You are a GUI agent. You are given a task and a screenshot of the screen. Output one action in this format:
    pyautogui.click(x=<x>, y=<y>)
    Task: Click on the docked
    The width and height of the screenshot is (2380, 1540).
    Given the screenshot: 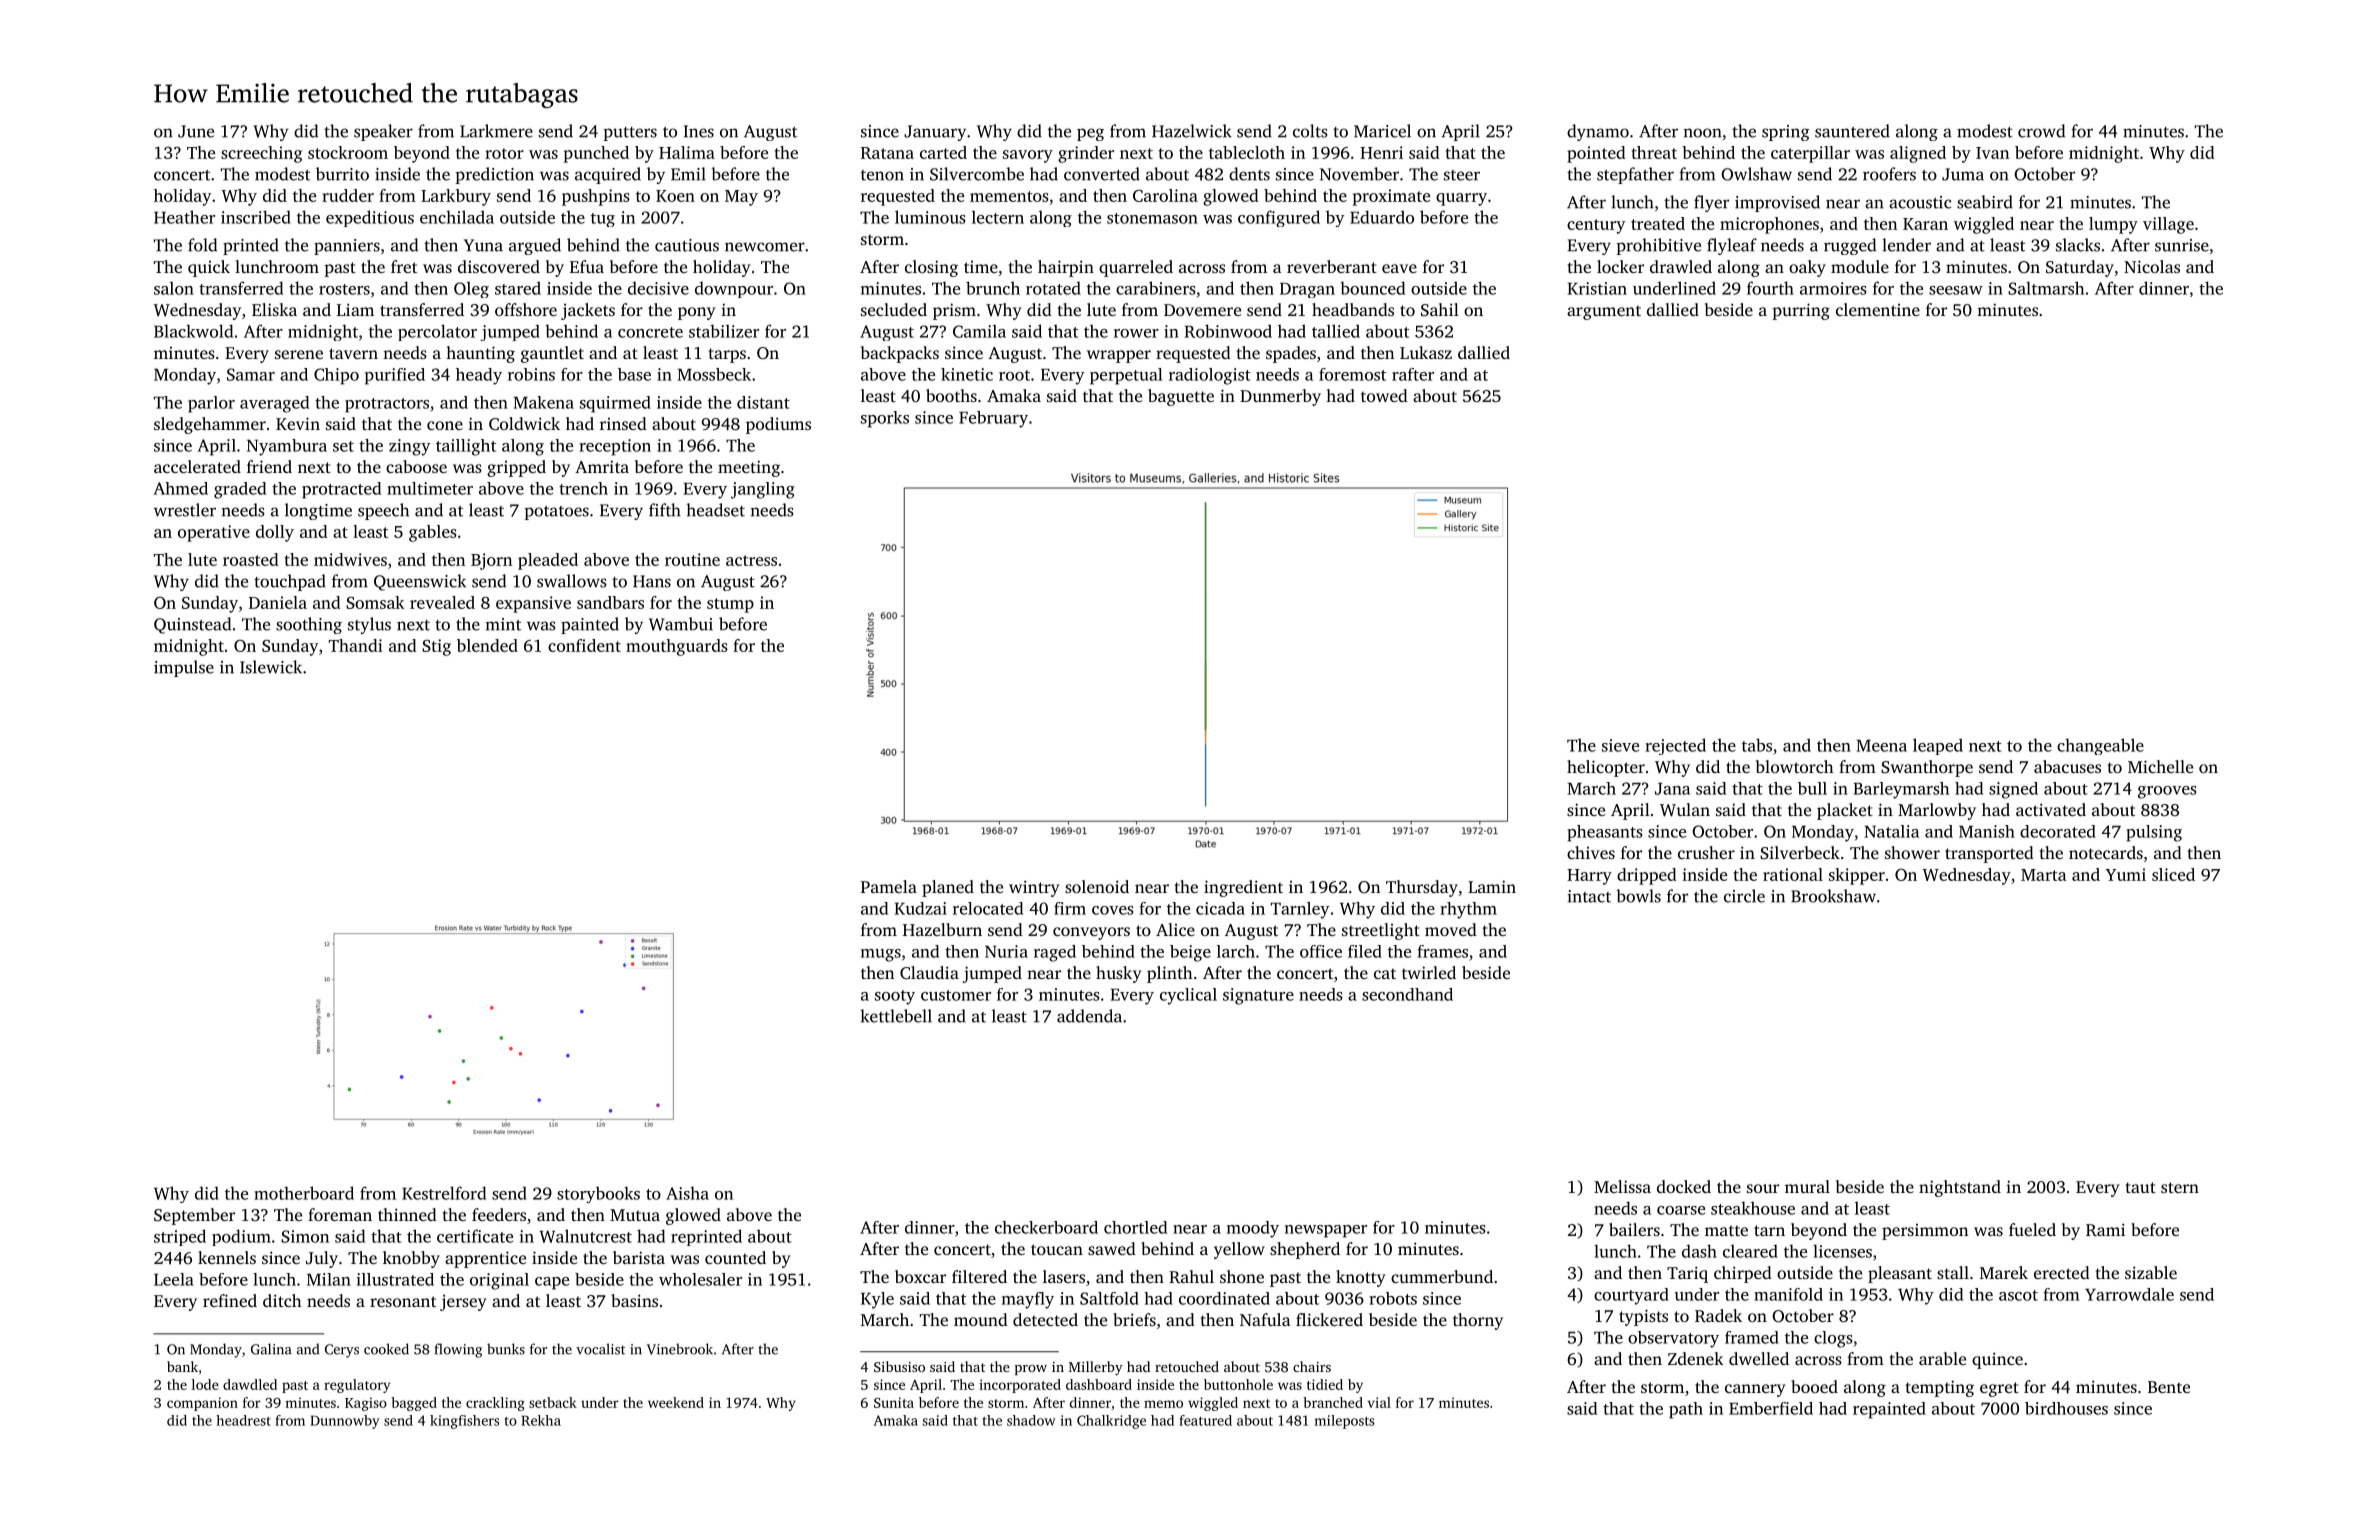 What is the action you would take?
    pyautogui.click(x=1684, y=1186)
